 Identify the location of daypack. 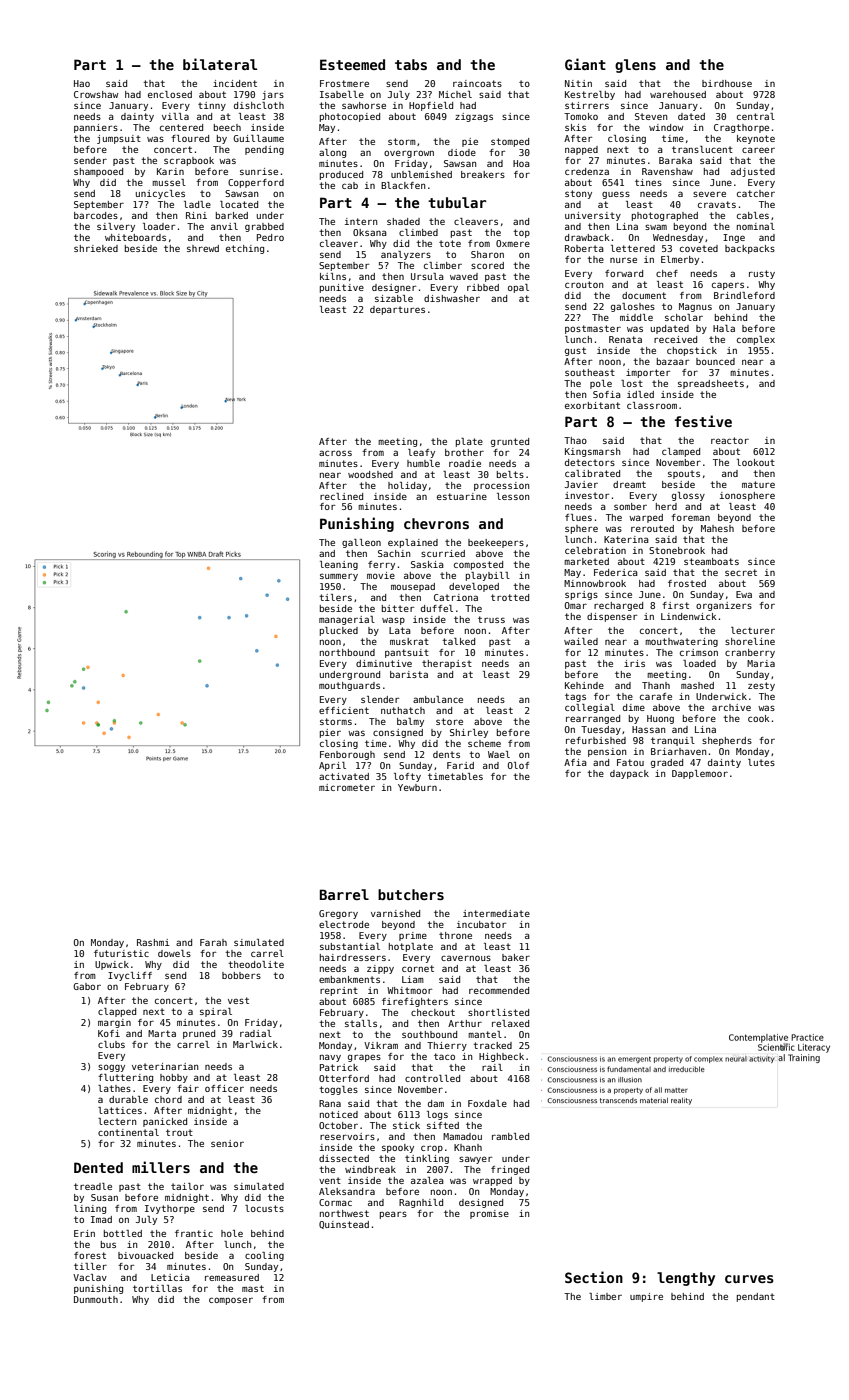
(629, 774).
